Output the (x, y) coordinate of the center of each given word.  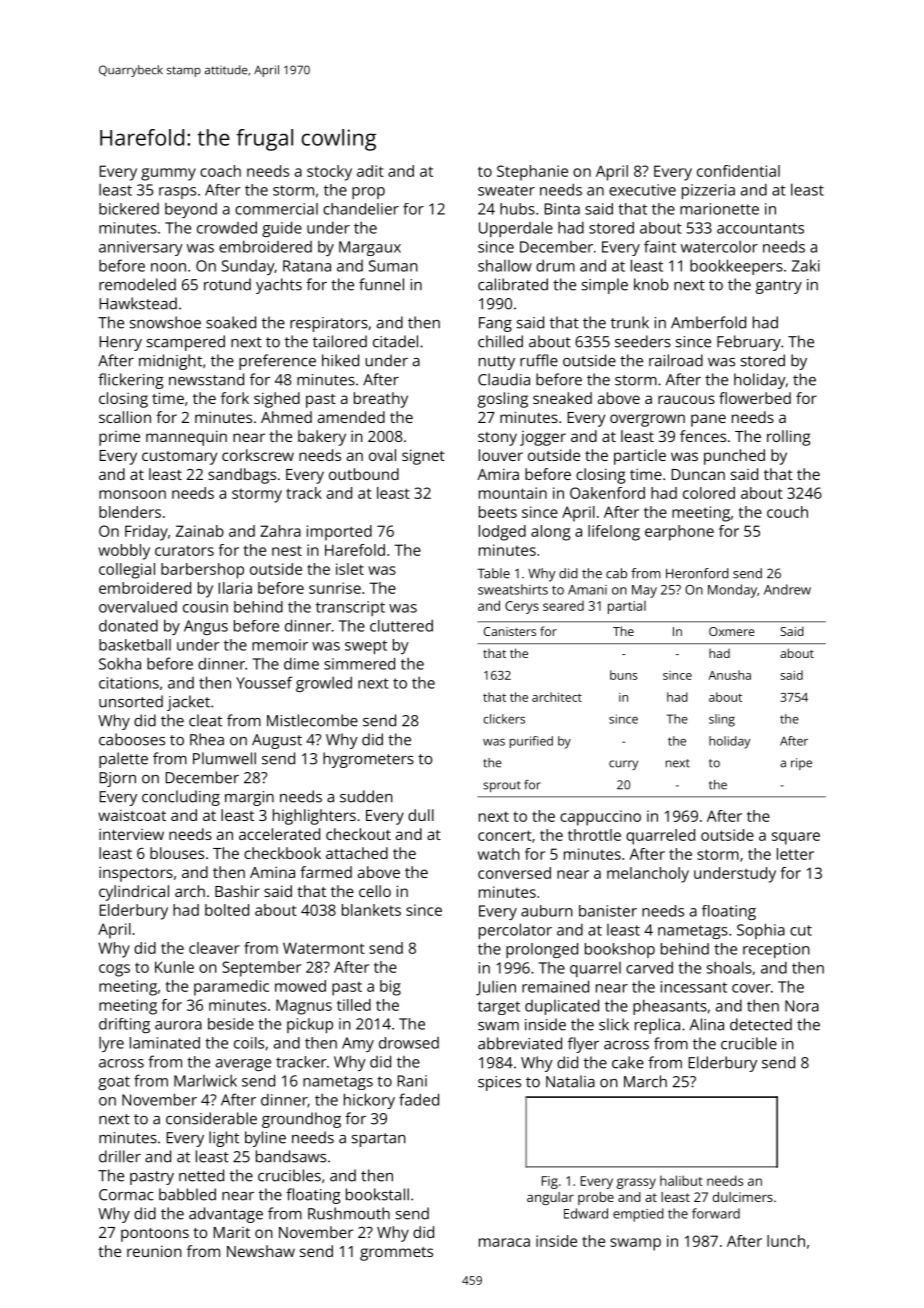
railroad (676, 360)
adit (370, 171)
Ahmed (286, 417)
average (243, 1065)
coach (220, 171)
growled (324, 684)
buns (623, 675)
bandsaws (291, 1156)
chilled (500, 341)
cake (628, 1062)
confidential (738, 171)
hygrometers (368, 760)
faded (419, 1099)
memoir (280, 645)
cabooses (132, 739)
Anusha (729, 675)
